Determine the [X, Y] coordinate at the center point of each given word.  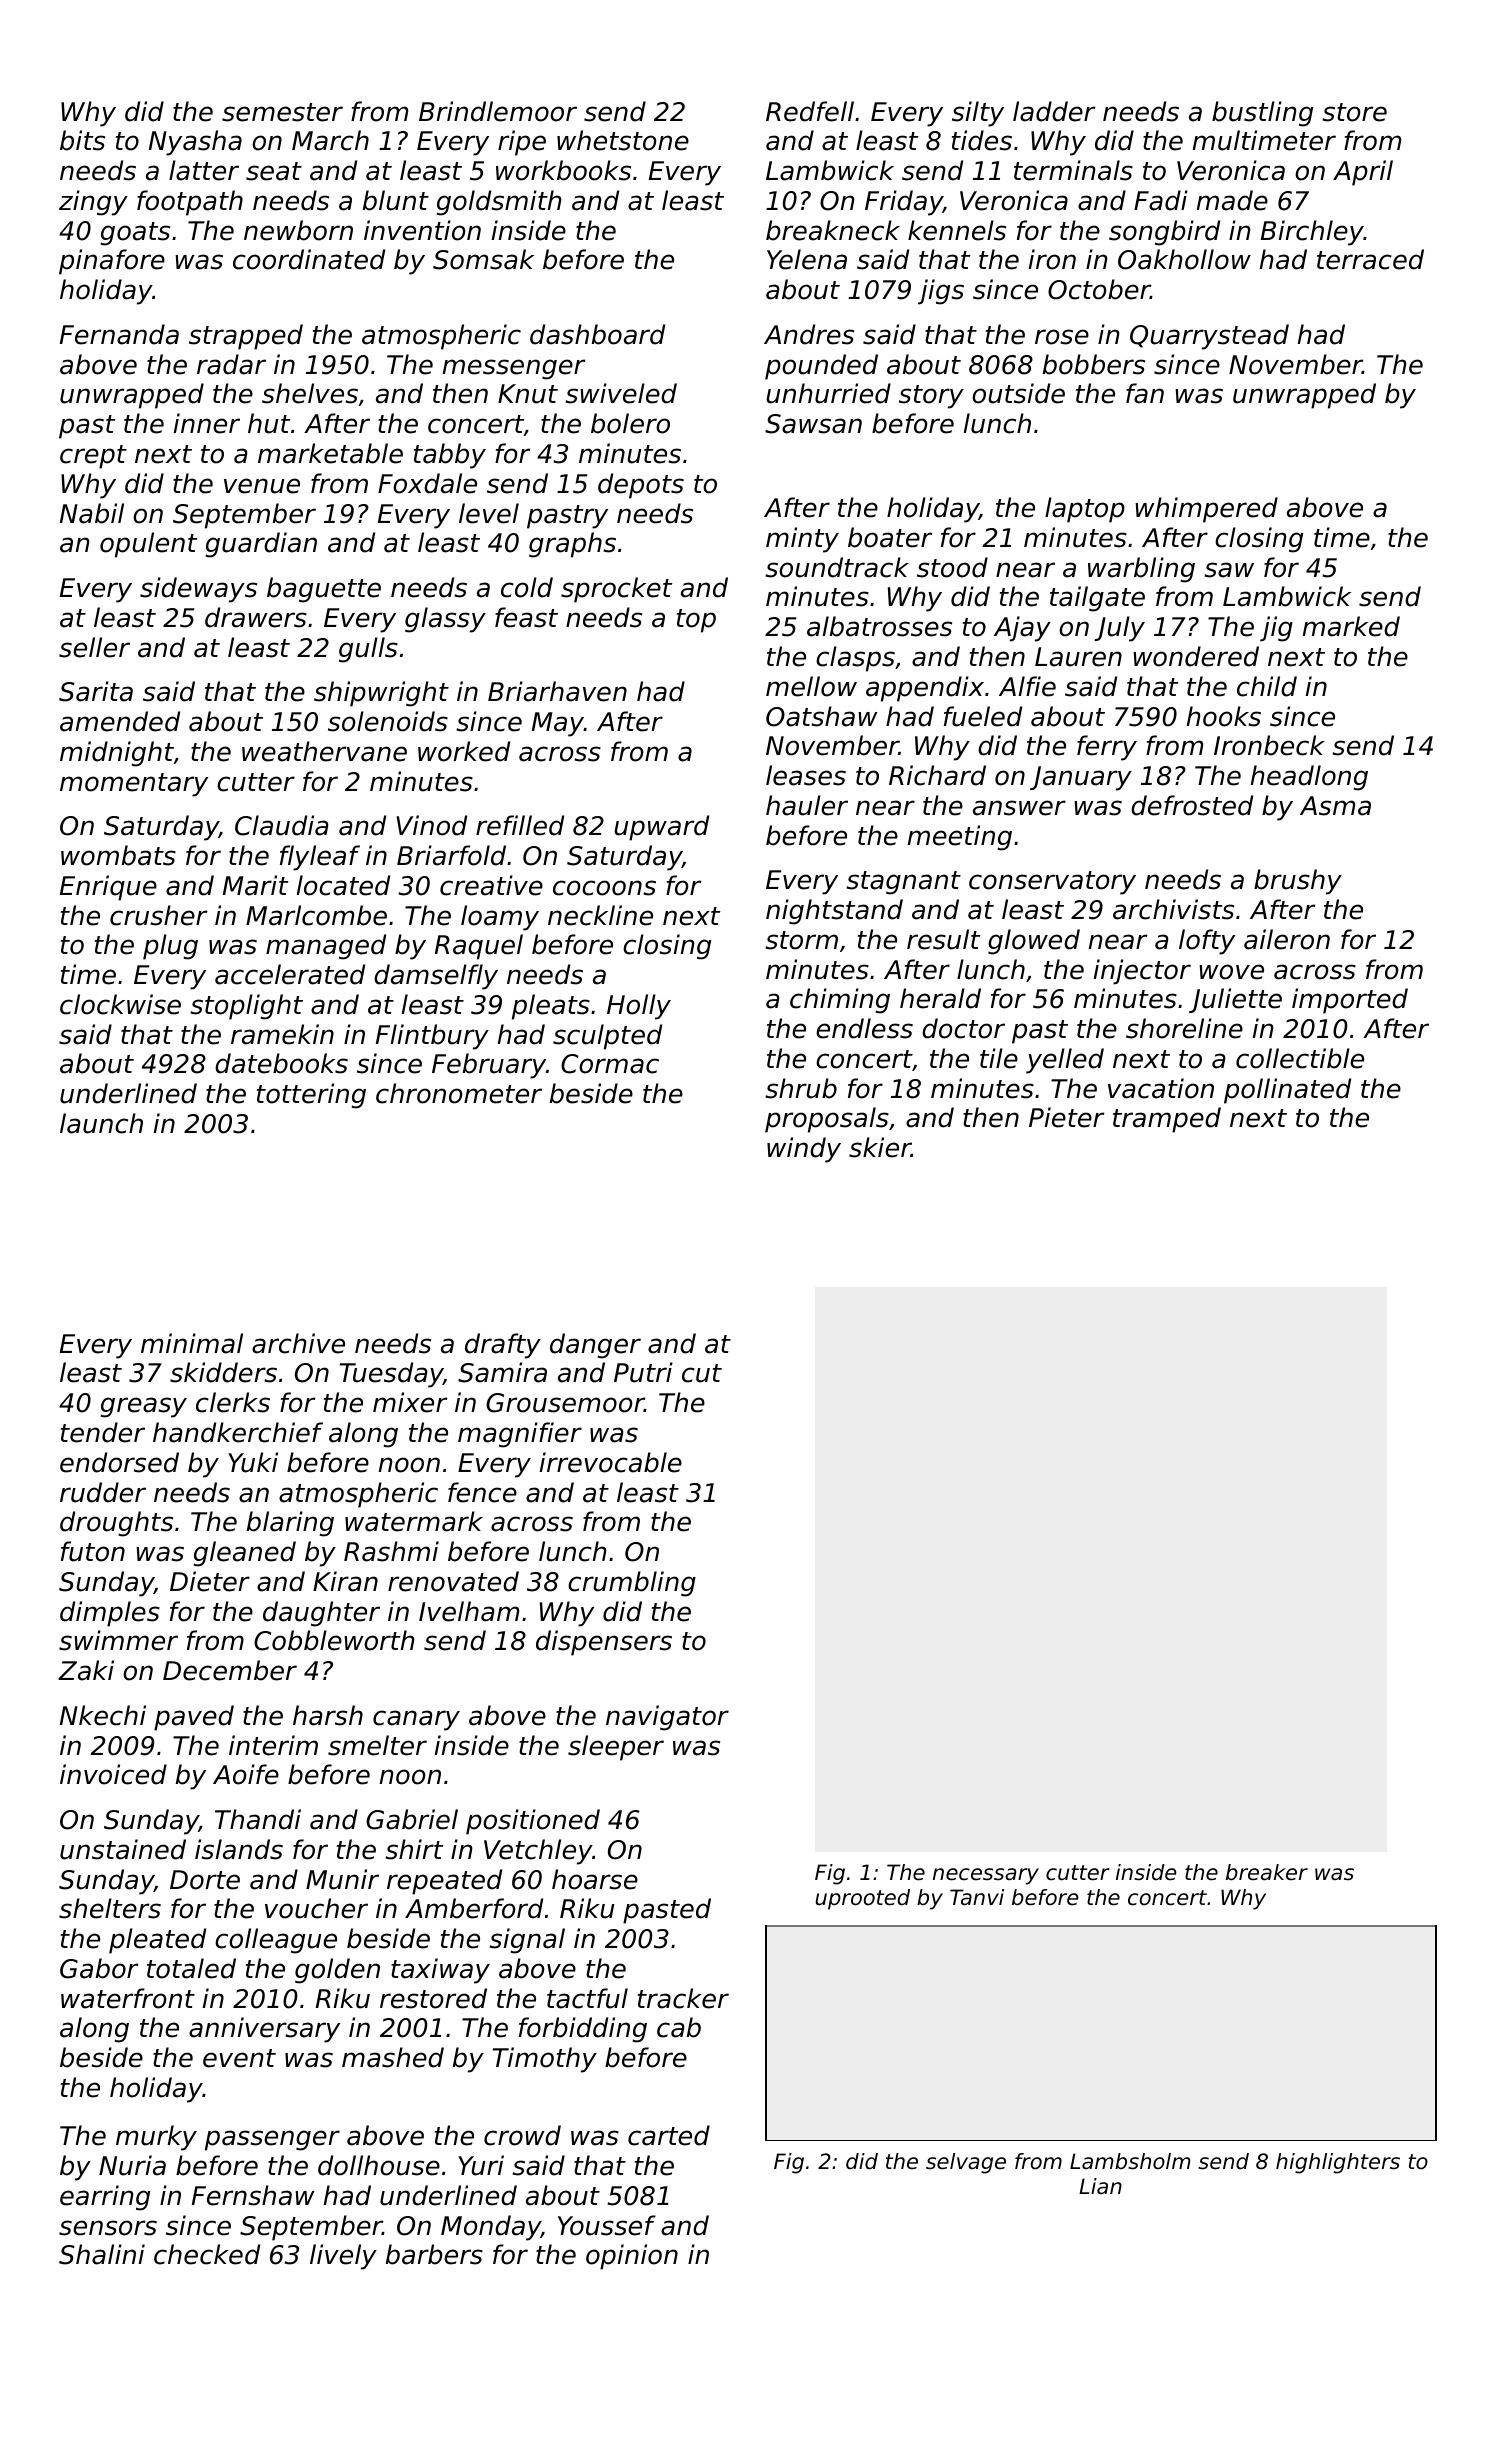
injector [1142, 972]
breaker [1267, 1872]
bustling [1262, 114]
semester [282, 112]
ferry [1107, 748]
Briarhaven [557, 691]
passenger [272, 2140]
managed [326, 947]
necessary [986, 1876]
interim [273, 1745]
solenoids [388, 721]
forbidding [583, 2030]
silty [978, 114]
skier [880, 1147]
